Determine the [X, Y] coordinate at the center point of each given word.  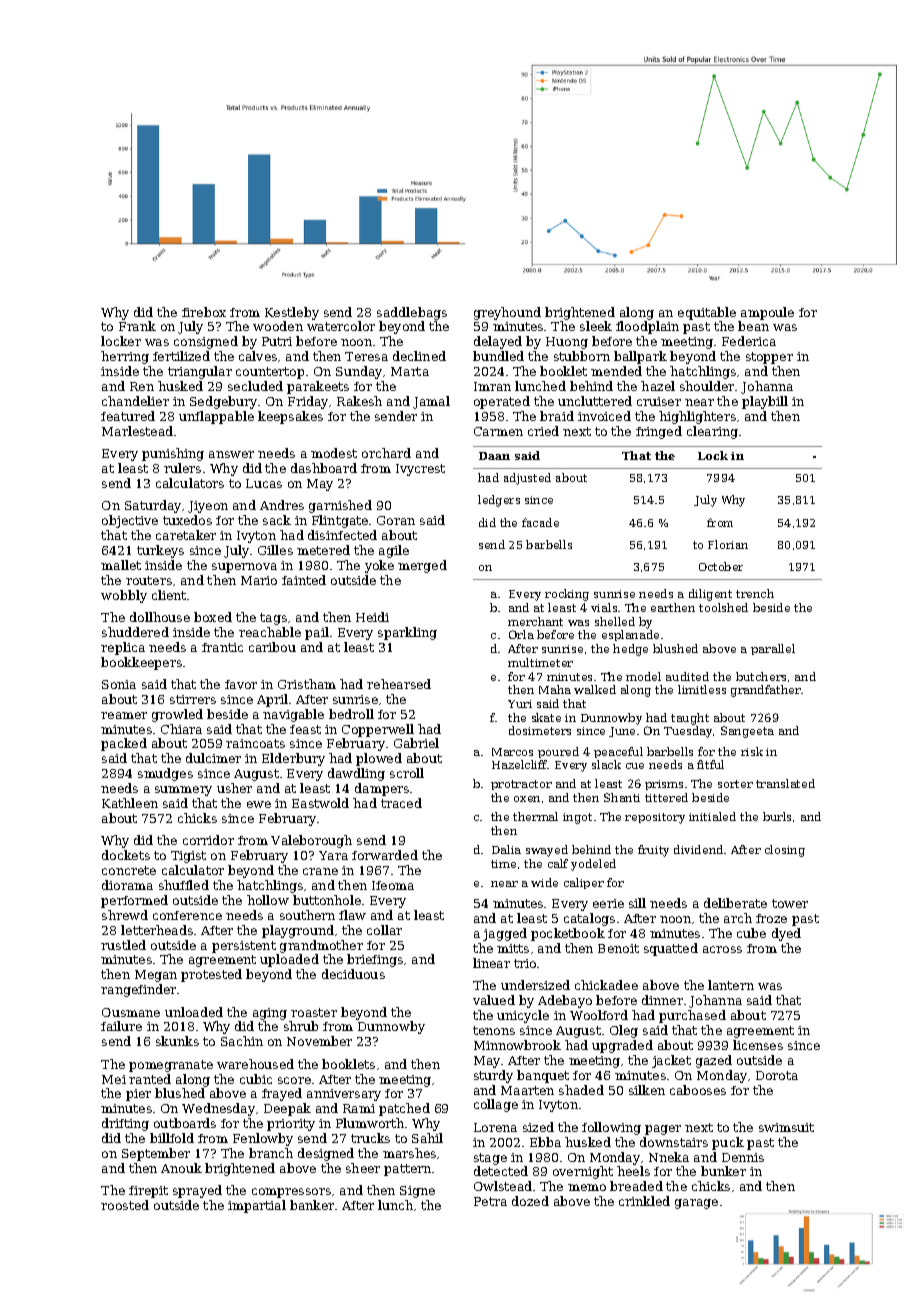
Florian [728, 544]
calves [258, 356]
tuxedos [187, 520]
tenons [494, 1030]
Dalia [506, 849]
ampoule [767, 313]
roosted [125, 1205]
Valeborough [311, 841]
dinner [662, 1000]
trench [755, 593]
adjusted [527, 479]
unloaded [194, 1012]
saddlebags [412, 313]
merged [422, 566]
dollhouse [160, 617]
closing [785, 851]
